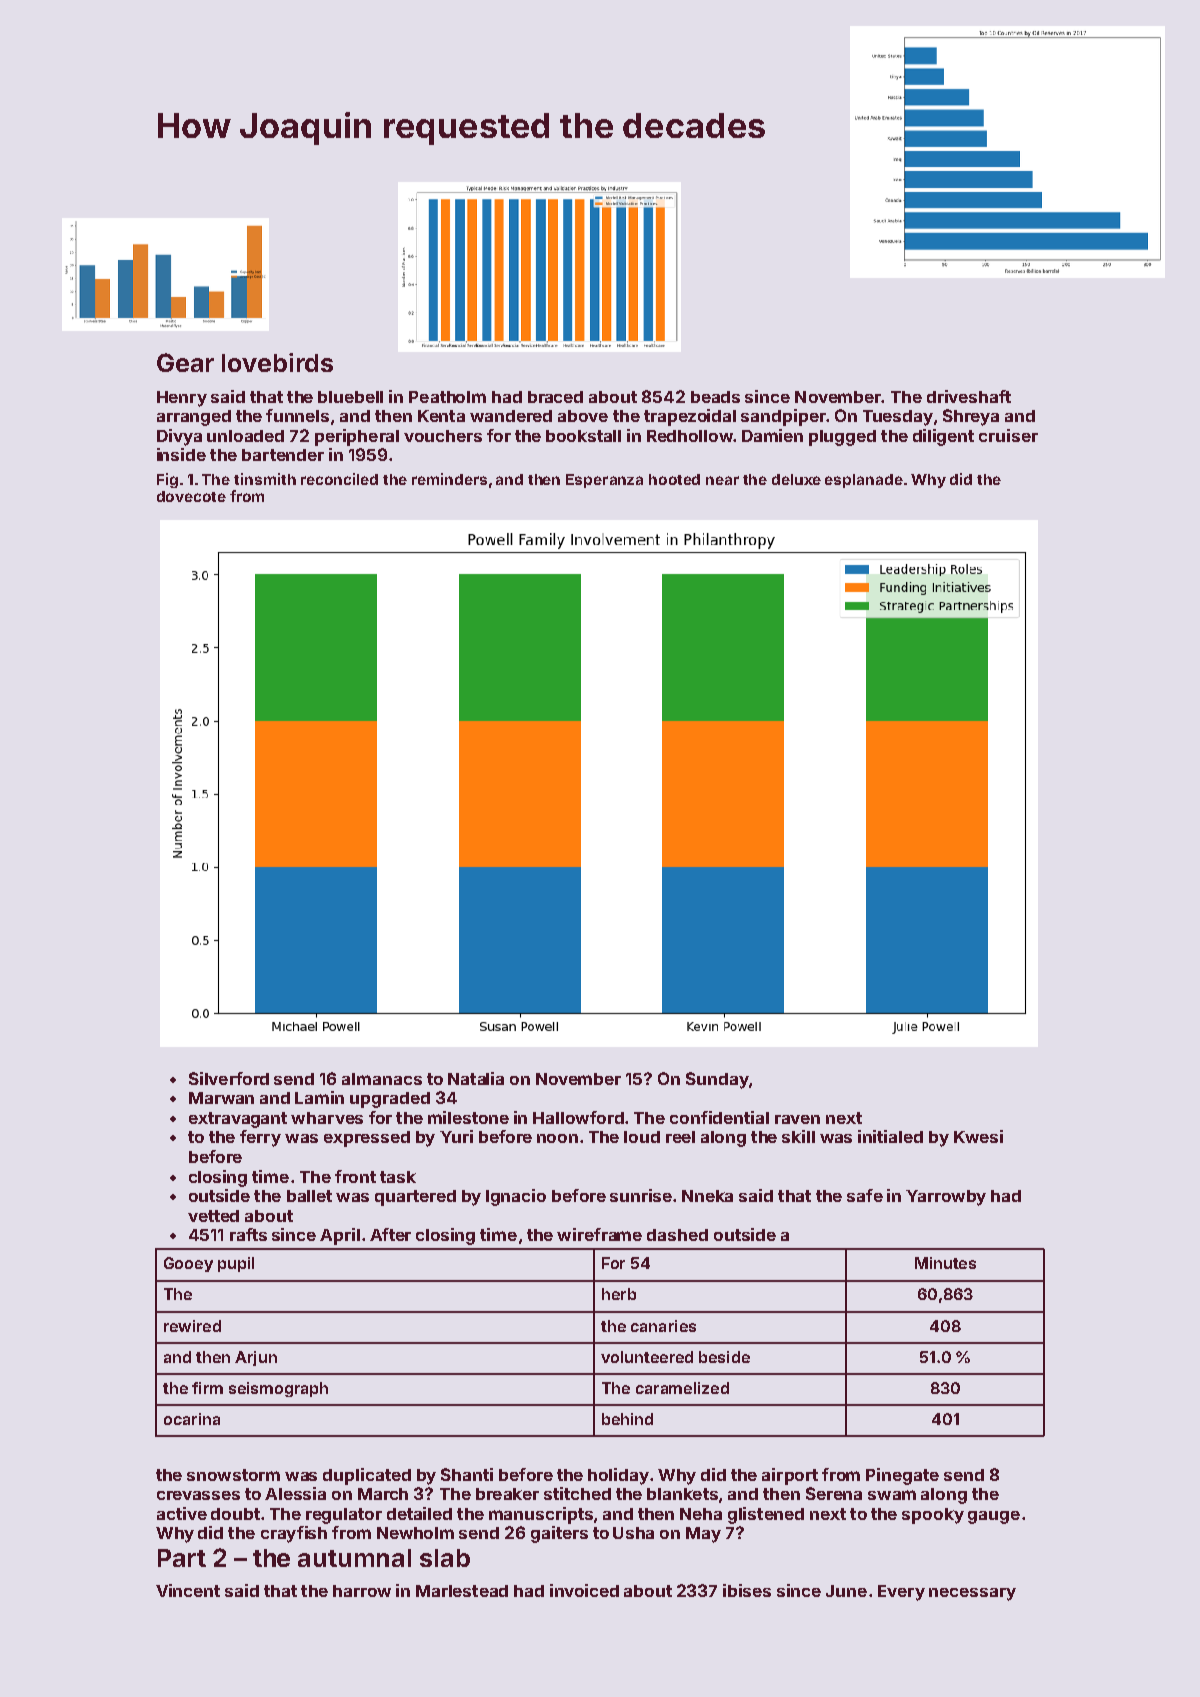 Image resolution: width=1200 pixels, height=1697 pixels. What do you see at coordinates (297, 415) in the image?
I see `funnels` at bounding box center [297, 415].
